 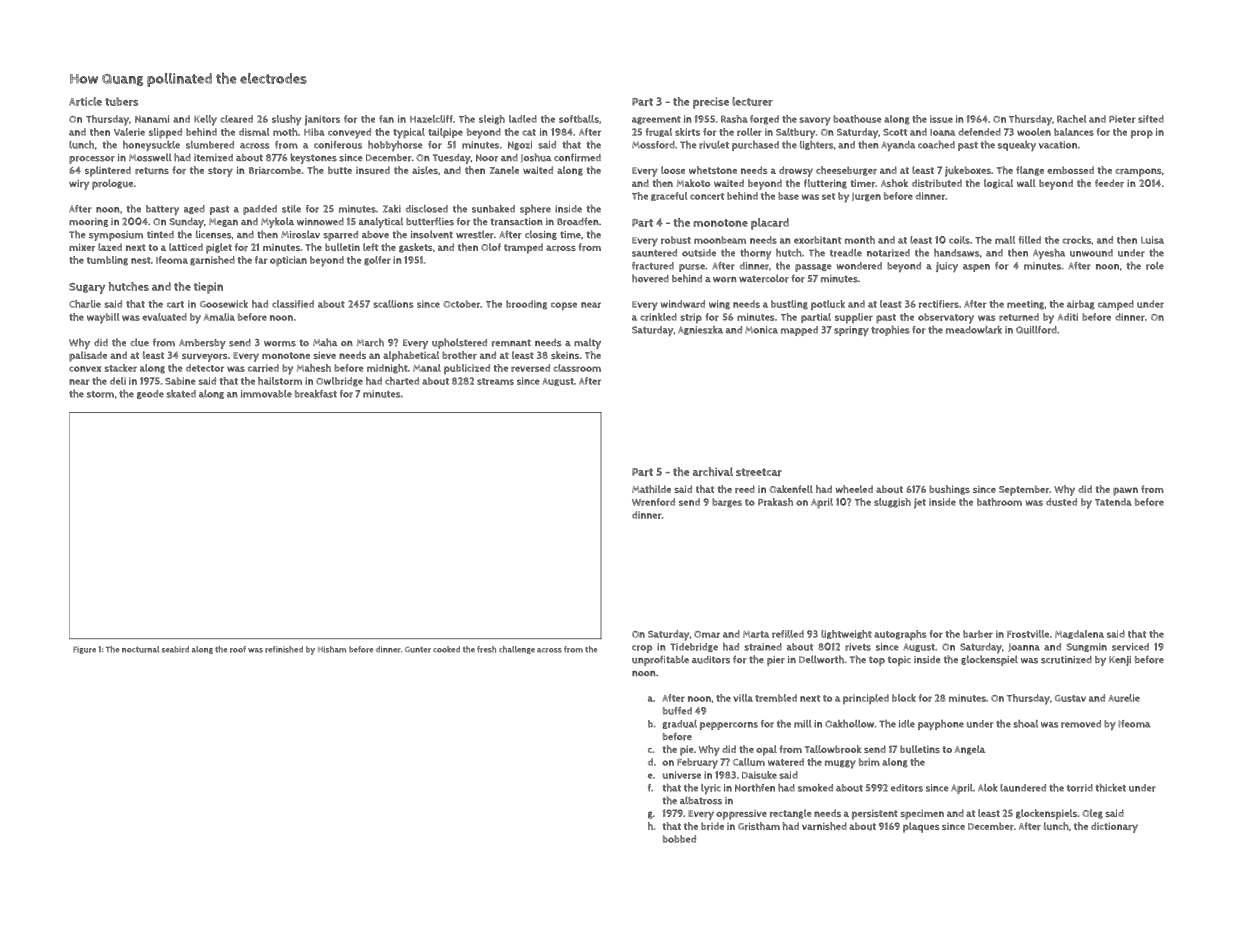 I want to click on universe, so click(x=681, y=775).
